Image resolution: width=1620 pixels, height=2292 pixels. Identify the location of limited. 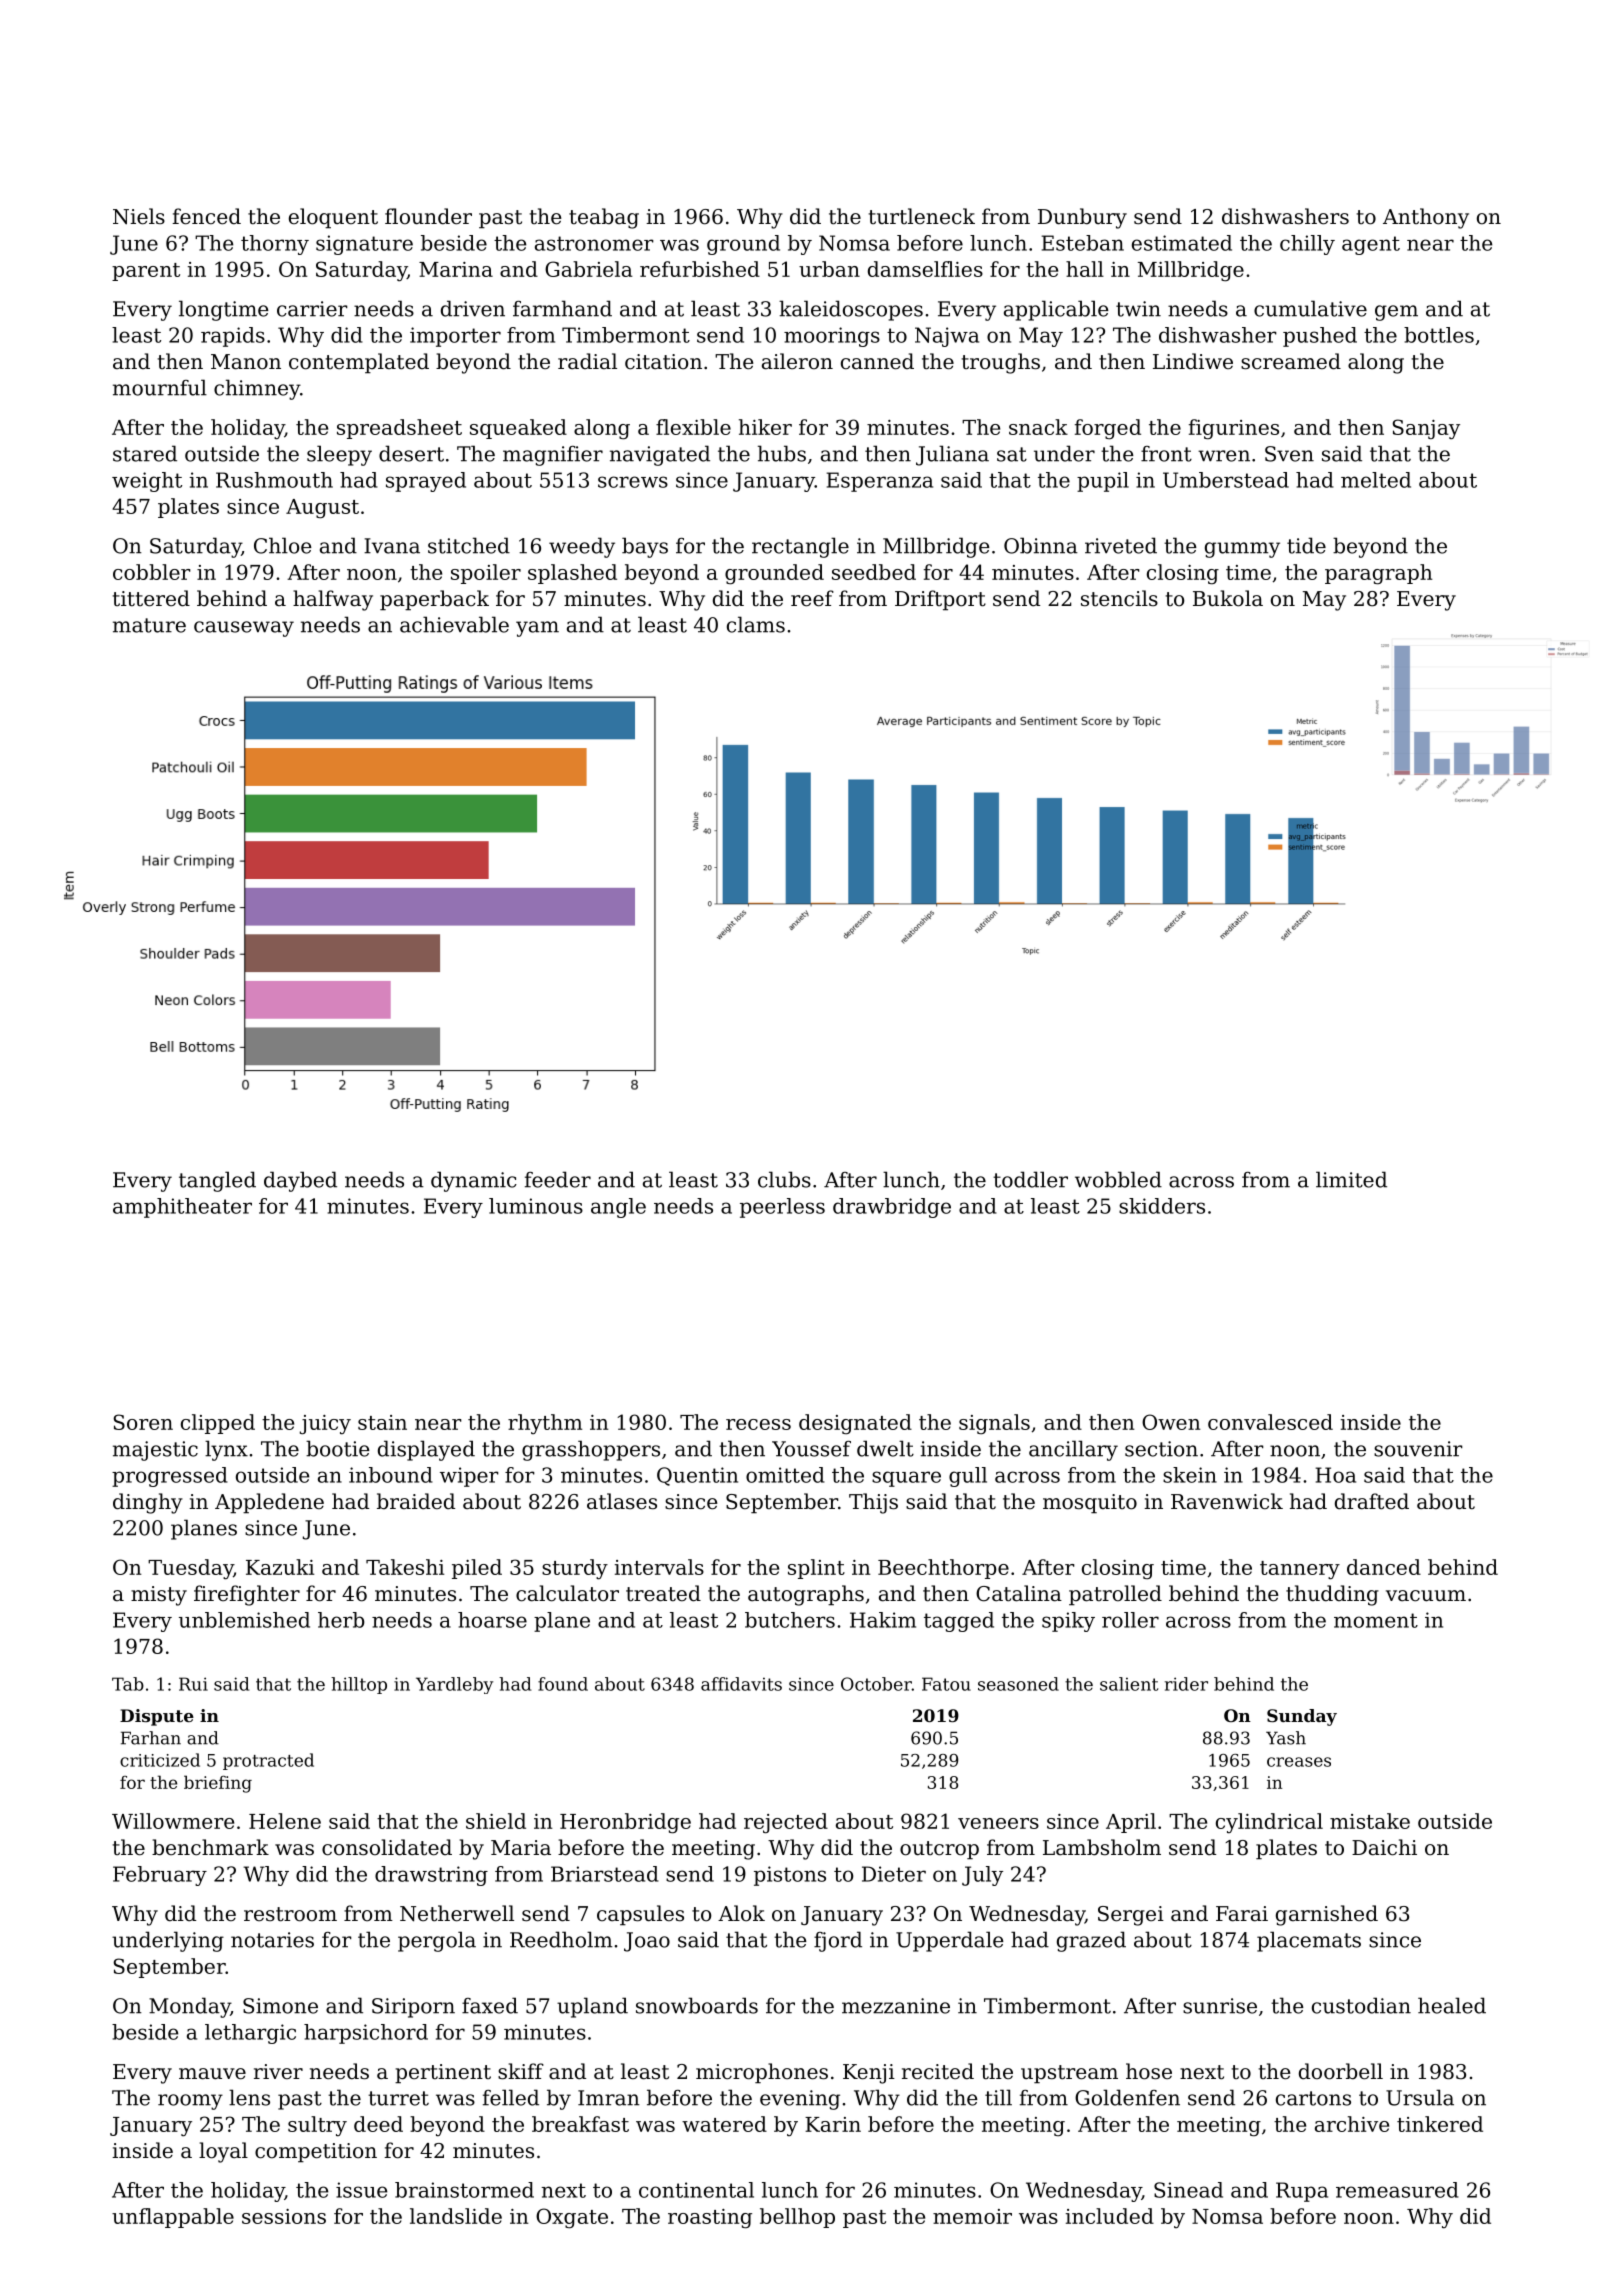
(1351, 1179).
